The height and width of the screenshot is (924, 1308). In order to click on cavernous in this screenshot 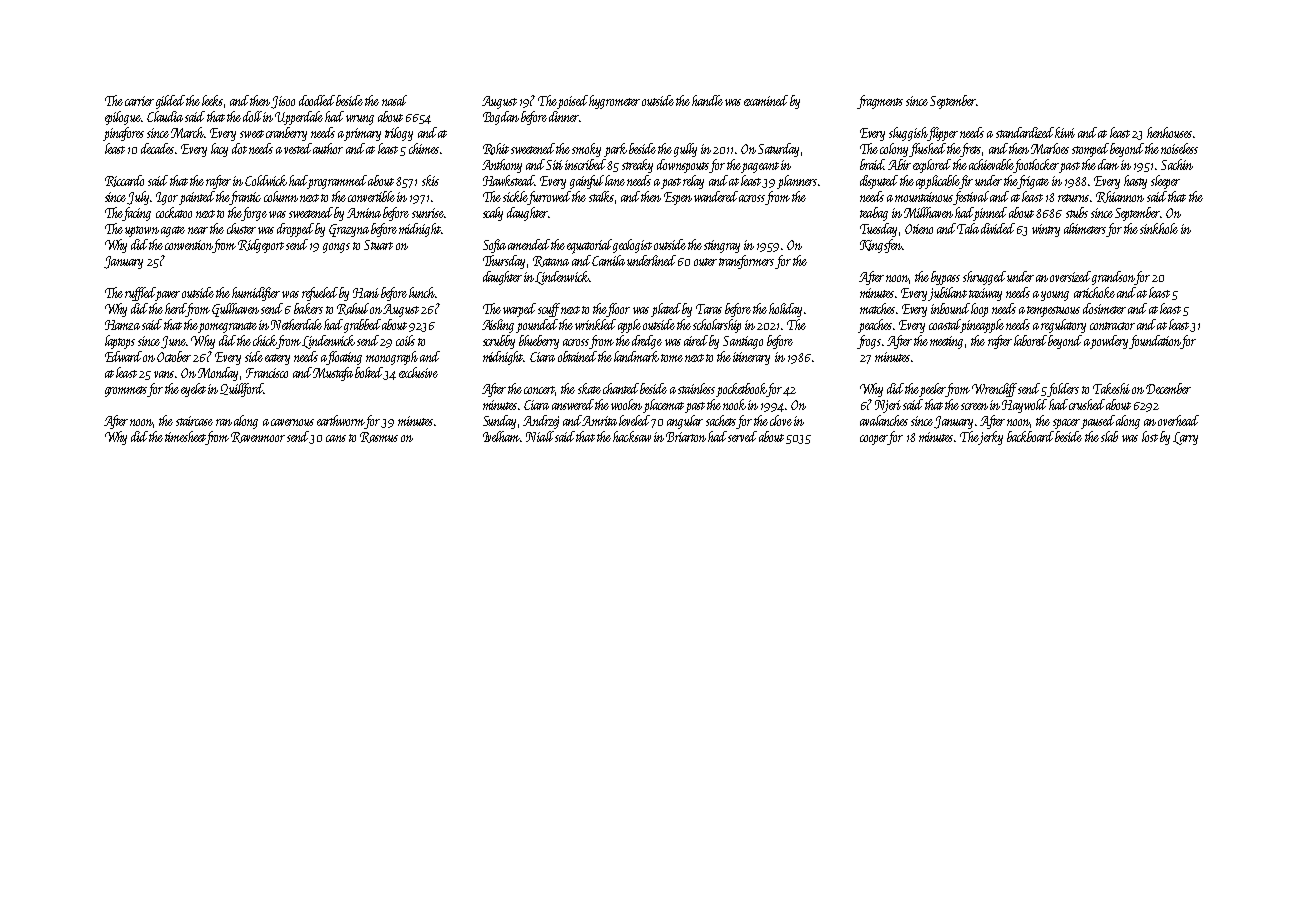, I will do `click(292, 422)`.
